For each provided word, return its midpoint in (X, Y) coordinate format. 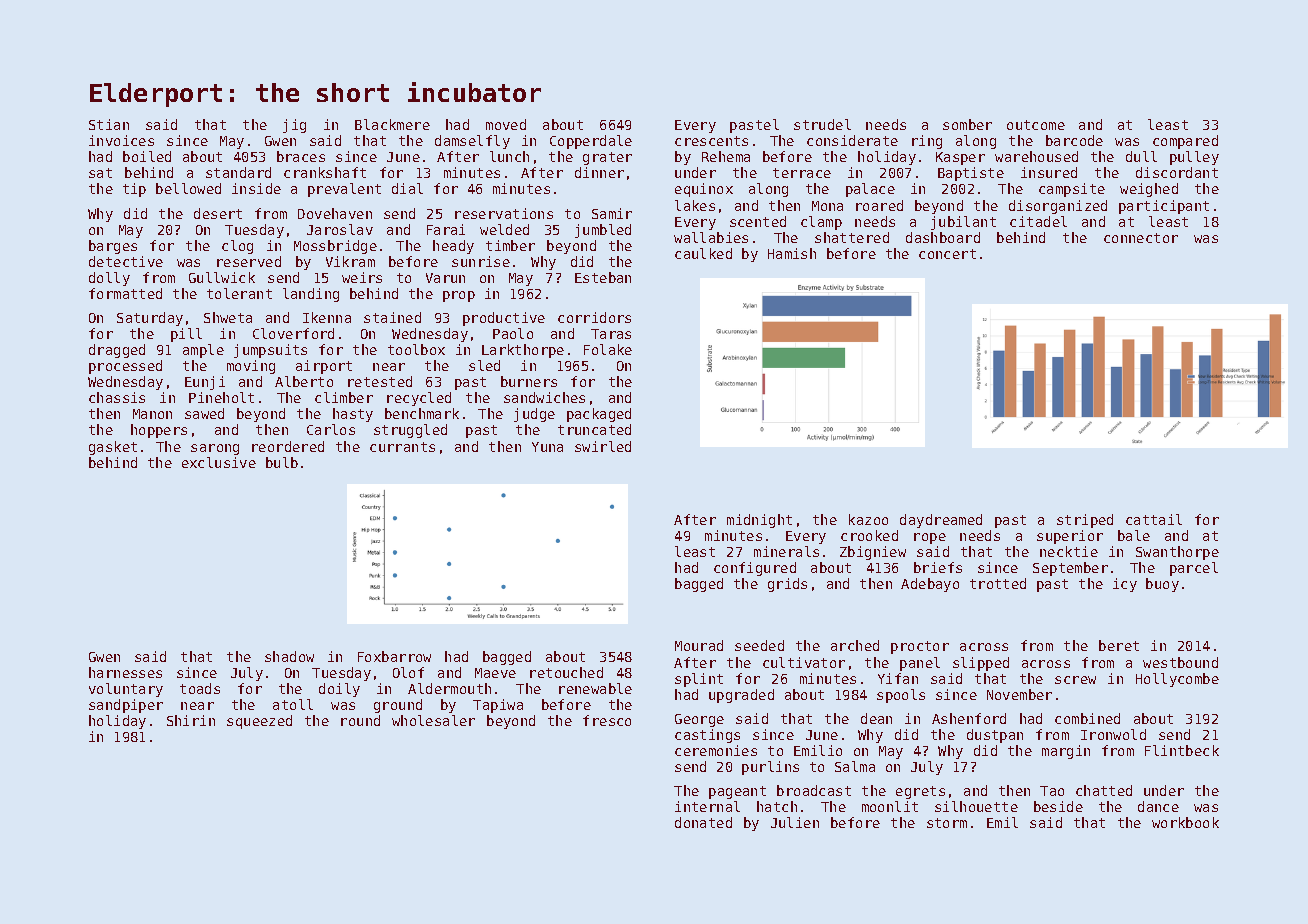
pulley (1194, 158)
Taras (611, 334)
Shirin (191, 720)
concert (947, 254)
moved (506, 124)
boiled (147, 156)
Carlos (331, 429)
